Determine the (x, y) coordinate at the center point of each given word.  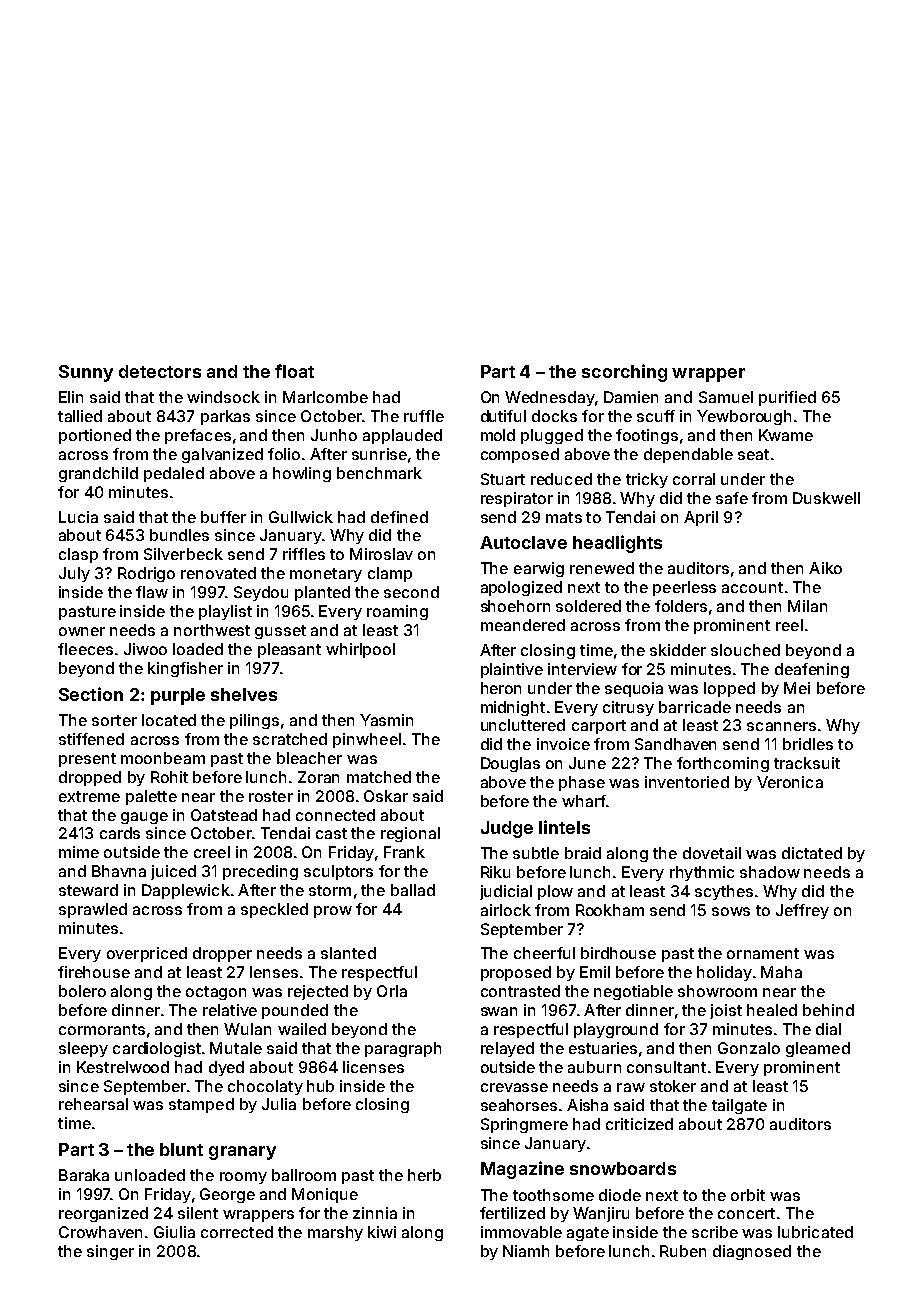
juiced (173, 872)
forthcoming (723, 764)
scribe (715, 1232)
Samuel (726, 397)
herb (424, 1175)
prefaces (198, 436)
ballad (413, 890)
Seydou (261, 593)
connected (335, 815)
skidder (678, 650)
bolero (82, 991)
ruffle (424, 416)
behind (828, 1010)
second (411, 592)
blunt (181, 1149)
